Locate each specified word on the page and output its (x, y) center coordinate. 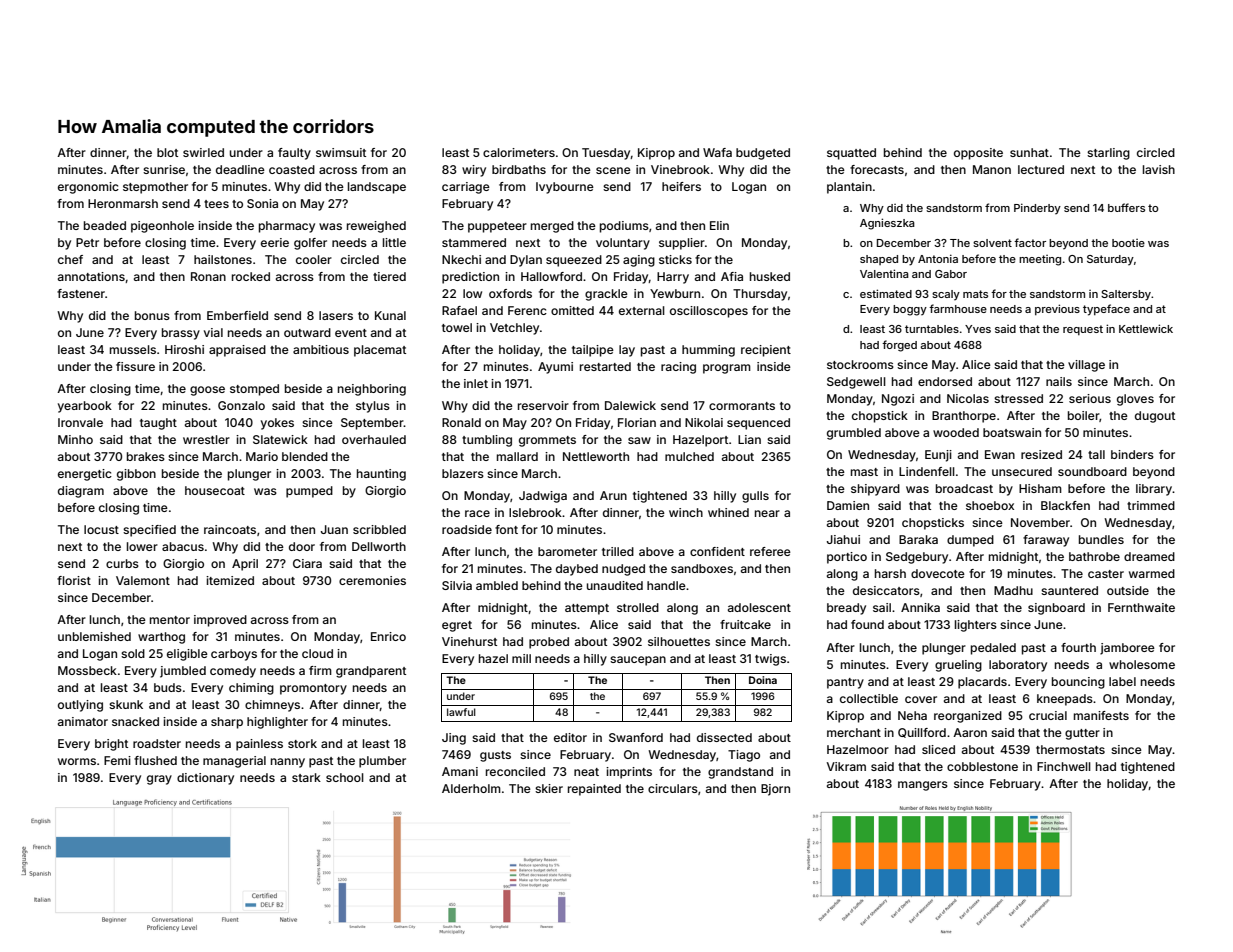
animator (83, 721)
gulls (755, 497)
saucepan (638, 661)
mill (521, 658)
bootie (1128, 243)
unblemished (94, 636)
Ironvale (80, 422)
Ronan (208, 276)
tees (216, 204)
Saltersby (1126, 295)
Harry (673, 278)
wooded (956, 432)
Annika (920, 607)
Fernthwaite (1141, 607)
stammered (474, 242)
